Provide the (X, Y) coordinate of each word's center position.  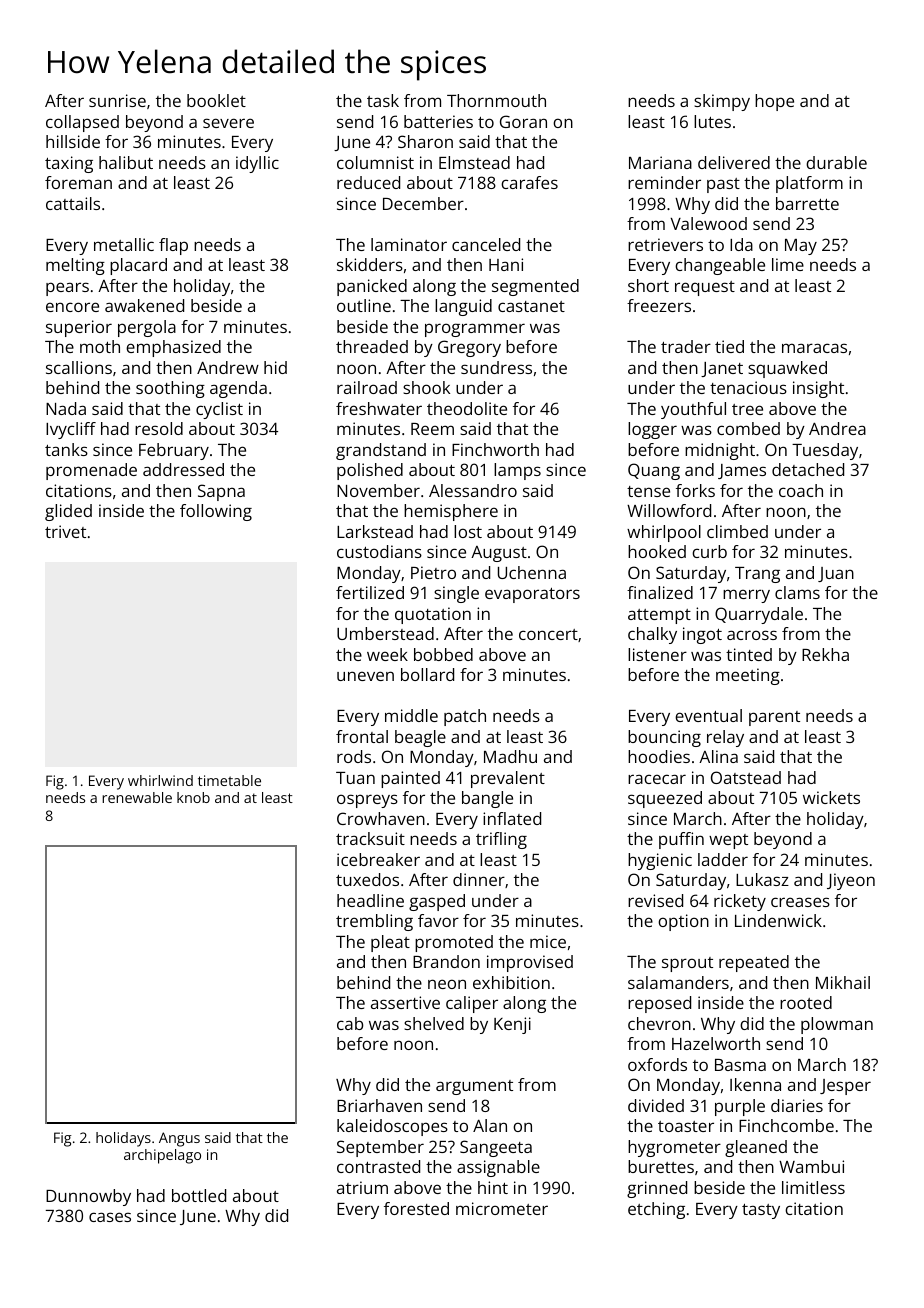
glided (68, 512)
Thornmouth (496, 100)
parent (774, 718)
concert (548, 634)
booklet (216, 100)
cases (110, 1217)
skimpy (722, 102)
